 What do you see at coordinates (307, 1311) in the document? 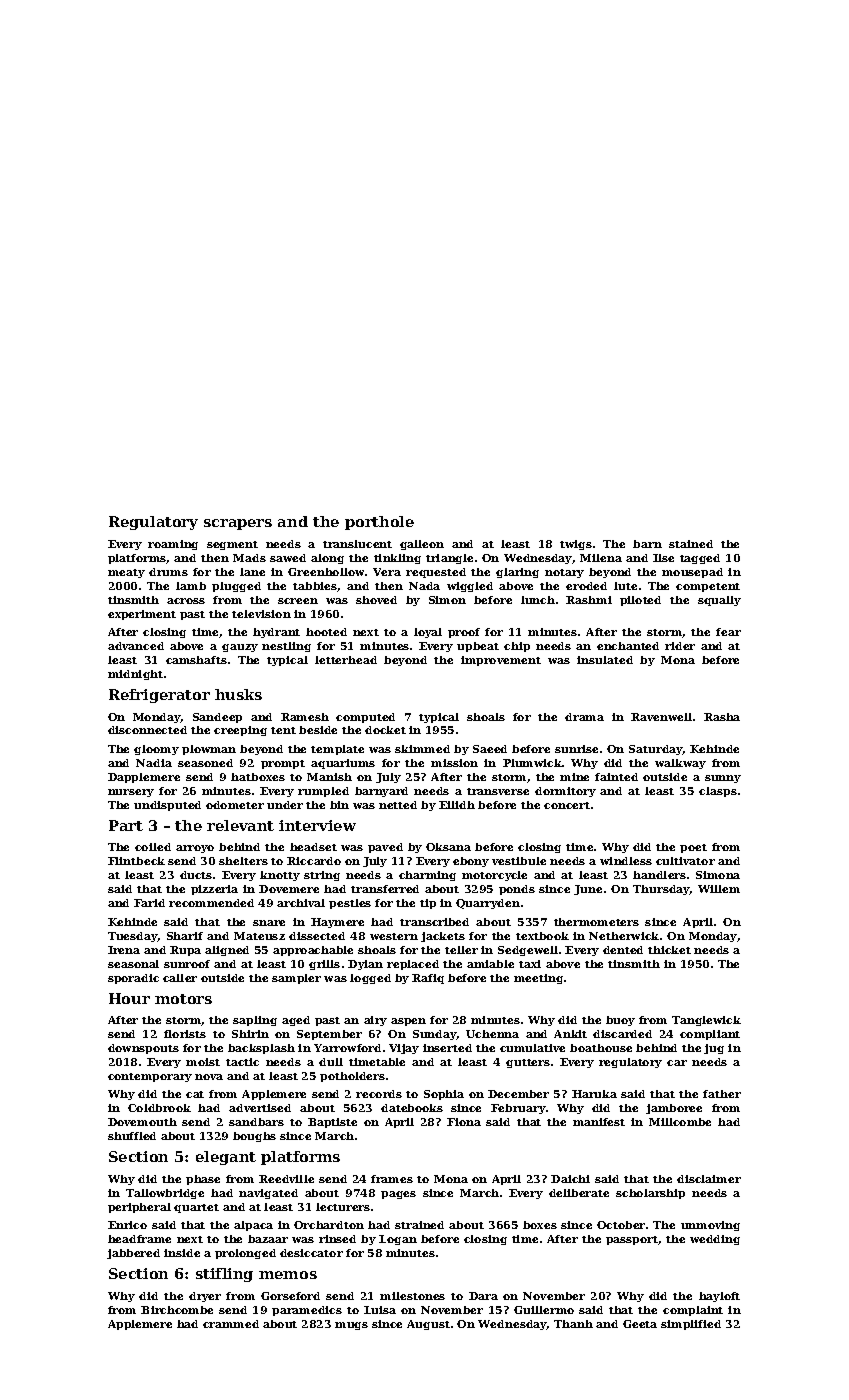
I see `paramedics` at bounding box center [307, 1311].
